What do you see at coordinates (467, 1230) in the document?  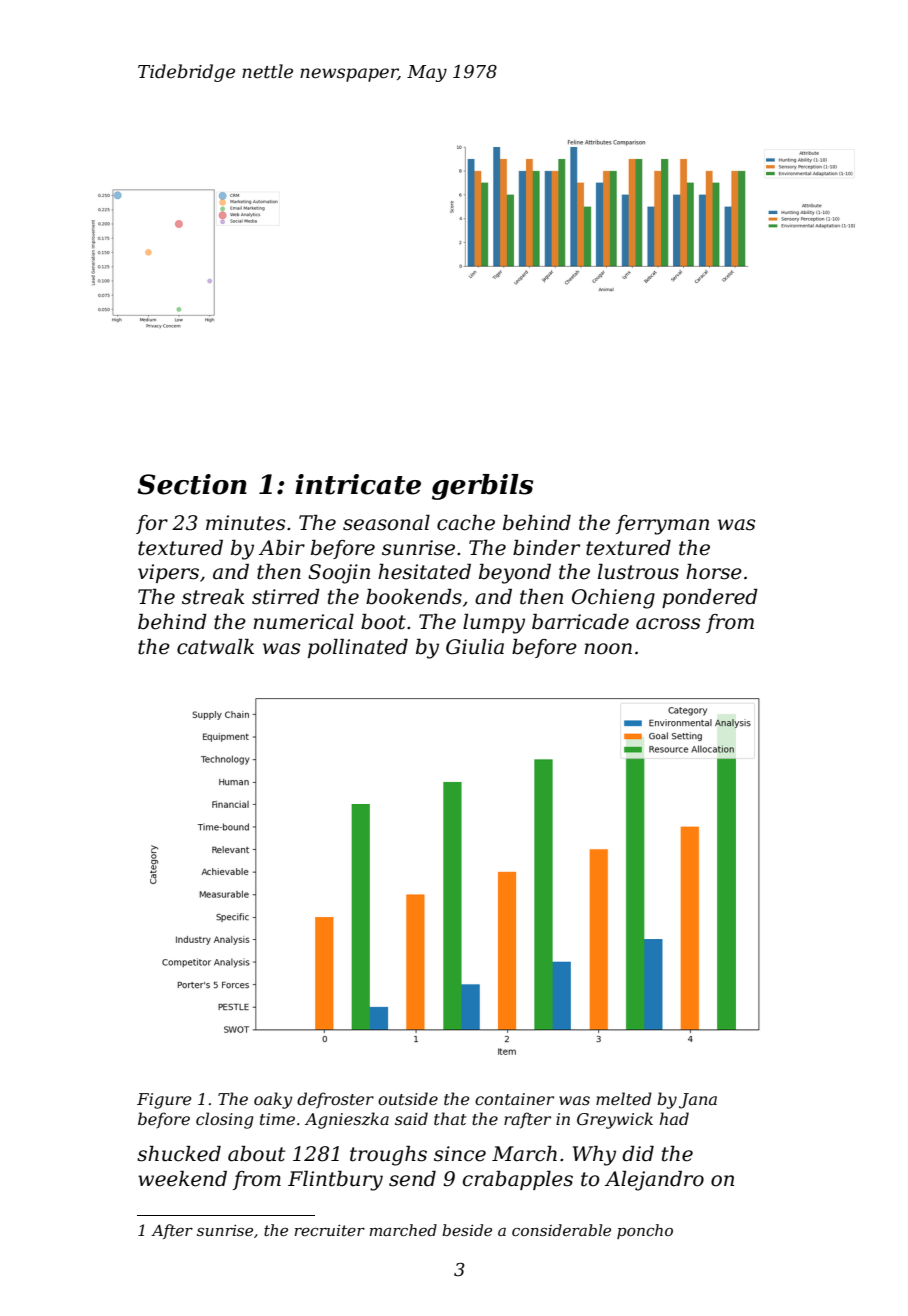 I see `beside` at bounding box center [467, 1230].
